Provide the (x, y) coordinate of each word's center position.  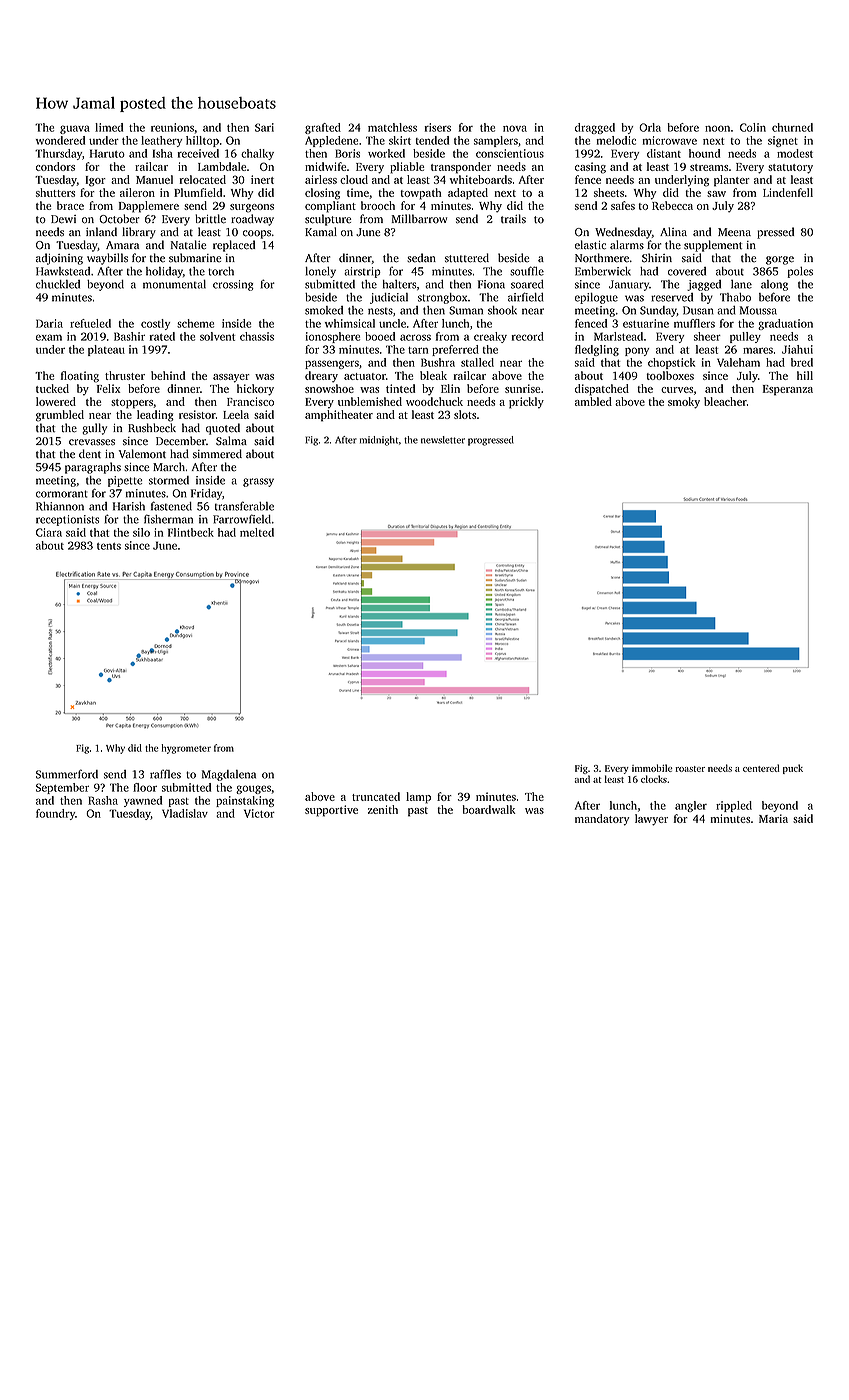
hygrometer (186, 749)
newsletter (443, 440)
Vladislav (185, 813)
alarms (627, 245)
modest (795, 153)
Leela (236, 414)
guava (75, 129)
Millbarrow (419, 219)
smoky (684, 403)
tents (109, 546)
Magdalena (229, 775)
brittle (210, 219)
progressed (491, 441)
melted (257, 532)
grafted (323, 128)
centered (761, 768)
